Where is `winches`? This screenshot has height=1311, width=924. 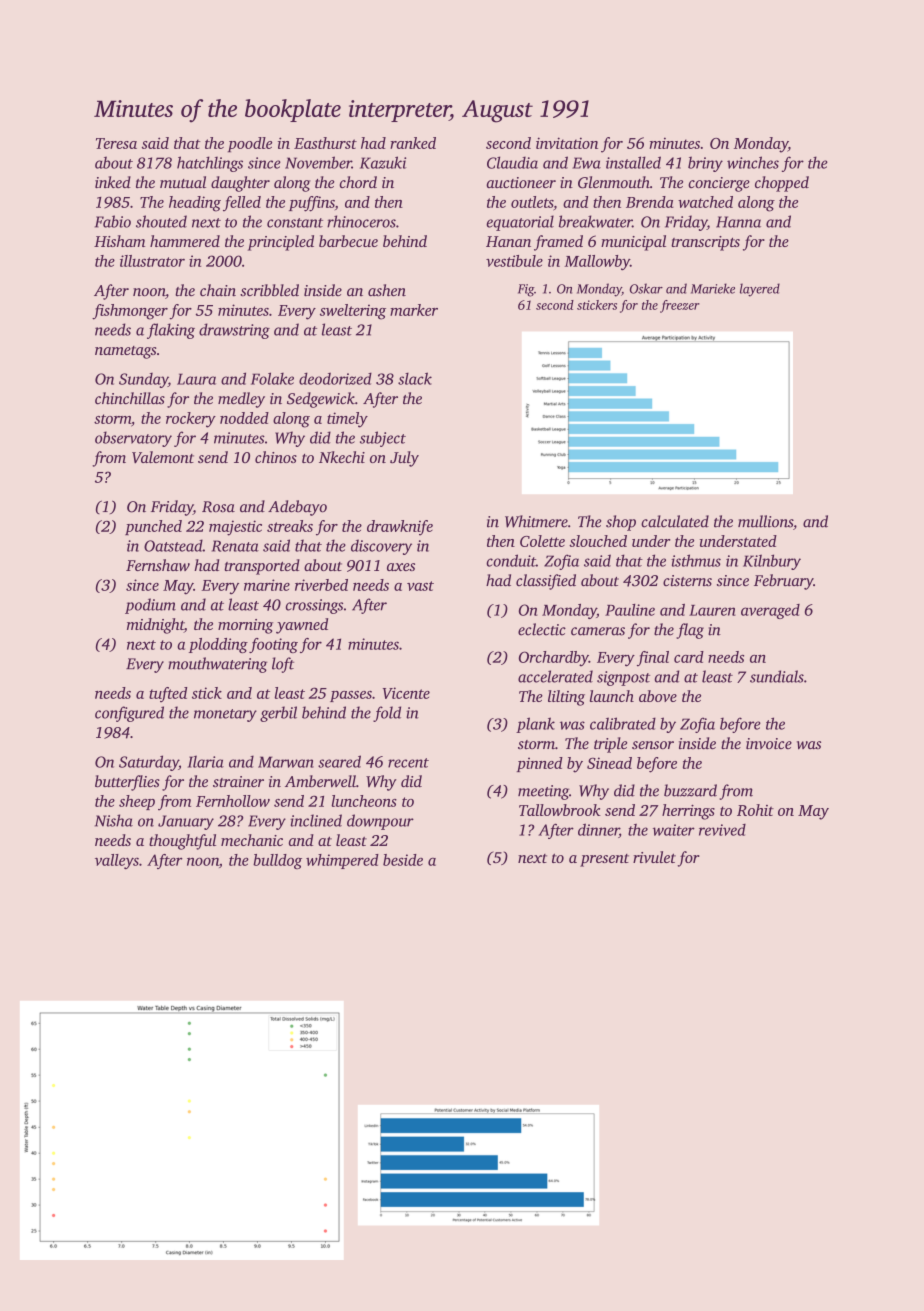 winches is located at coordinates (753, 162).
